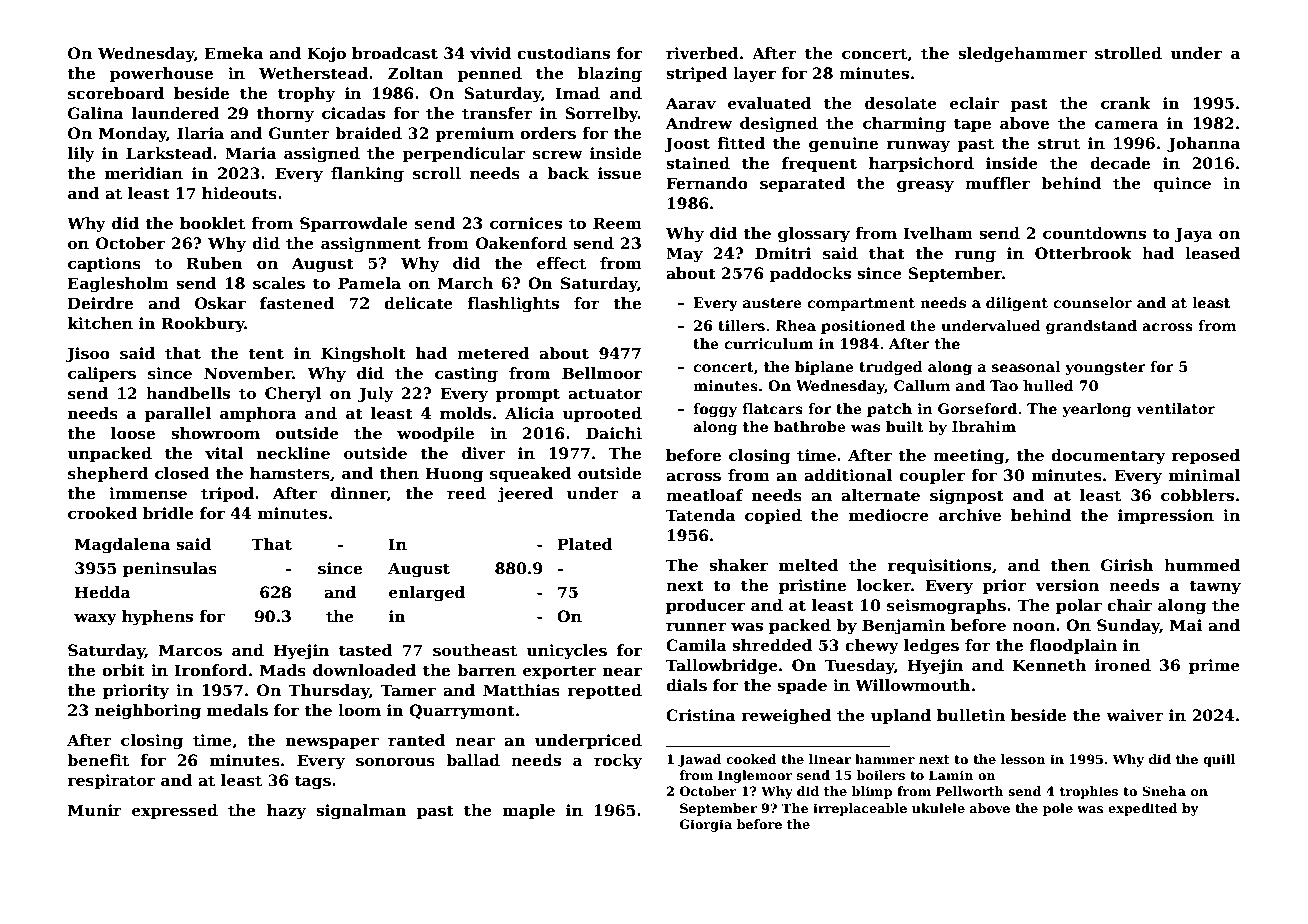 This screenshot has width=1308, height=924. Describe the element at coordinates (353, 113) in the screenshot. I see `cicadas` at that location.
